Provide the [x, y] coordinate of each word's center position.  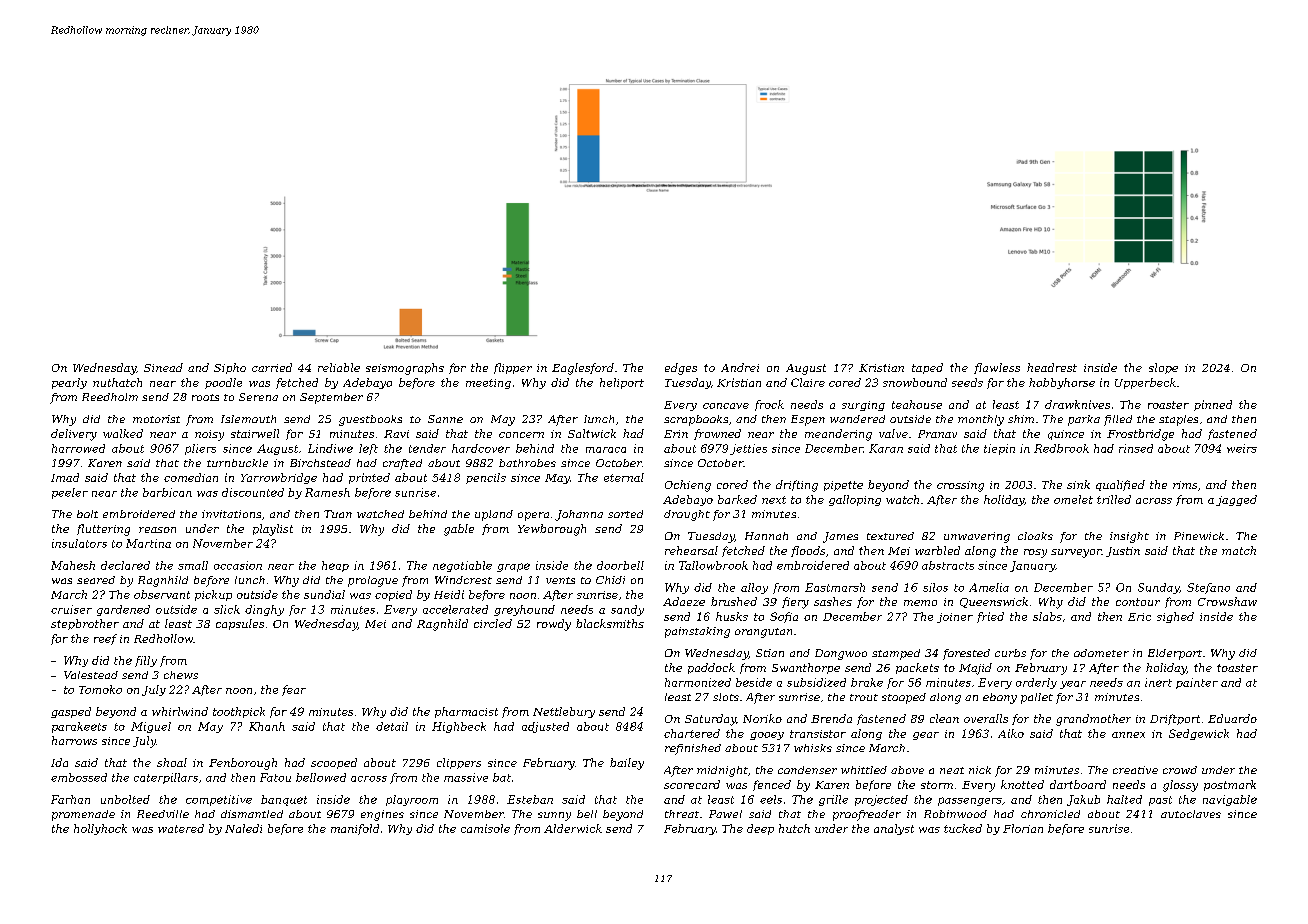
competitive [219, 800]
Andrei [740, 367]
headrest [1052, 367]
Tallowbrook [713, 565]
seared [96, 580]
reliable [339, 367]
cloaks [1035, 536]
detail [392, 726]
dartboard [1078, 784]
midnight [722, 771]
